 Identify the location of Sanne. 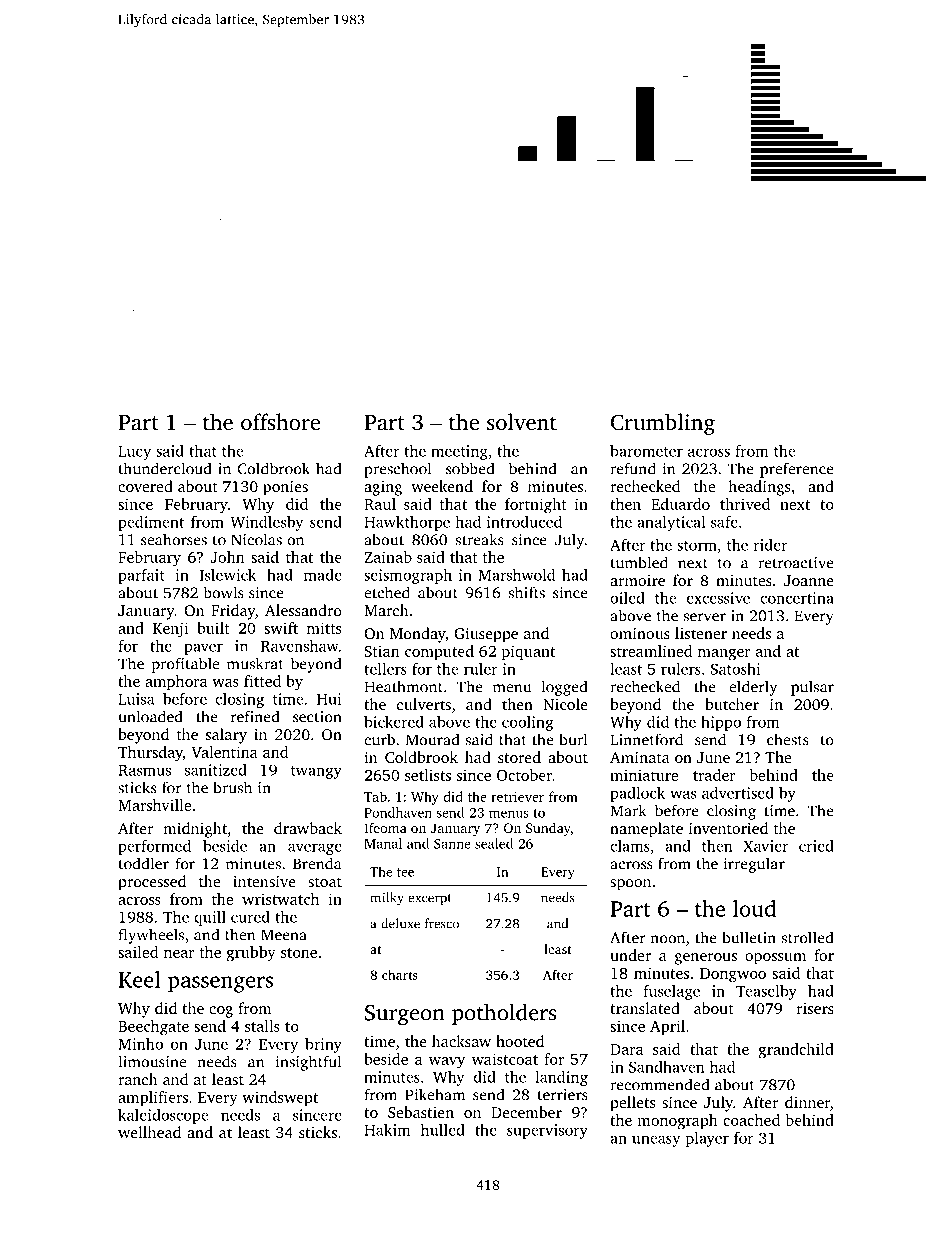
(452, 844).
